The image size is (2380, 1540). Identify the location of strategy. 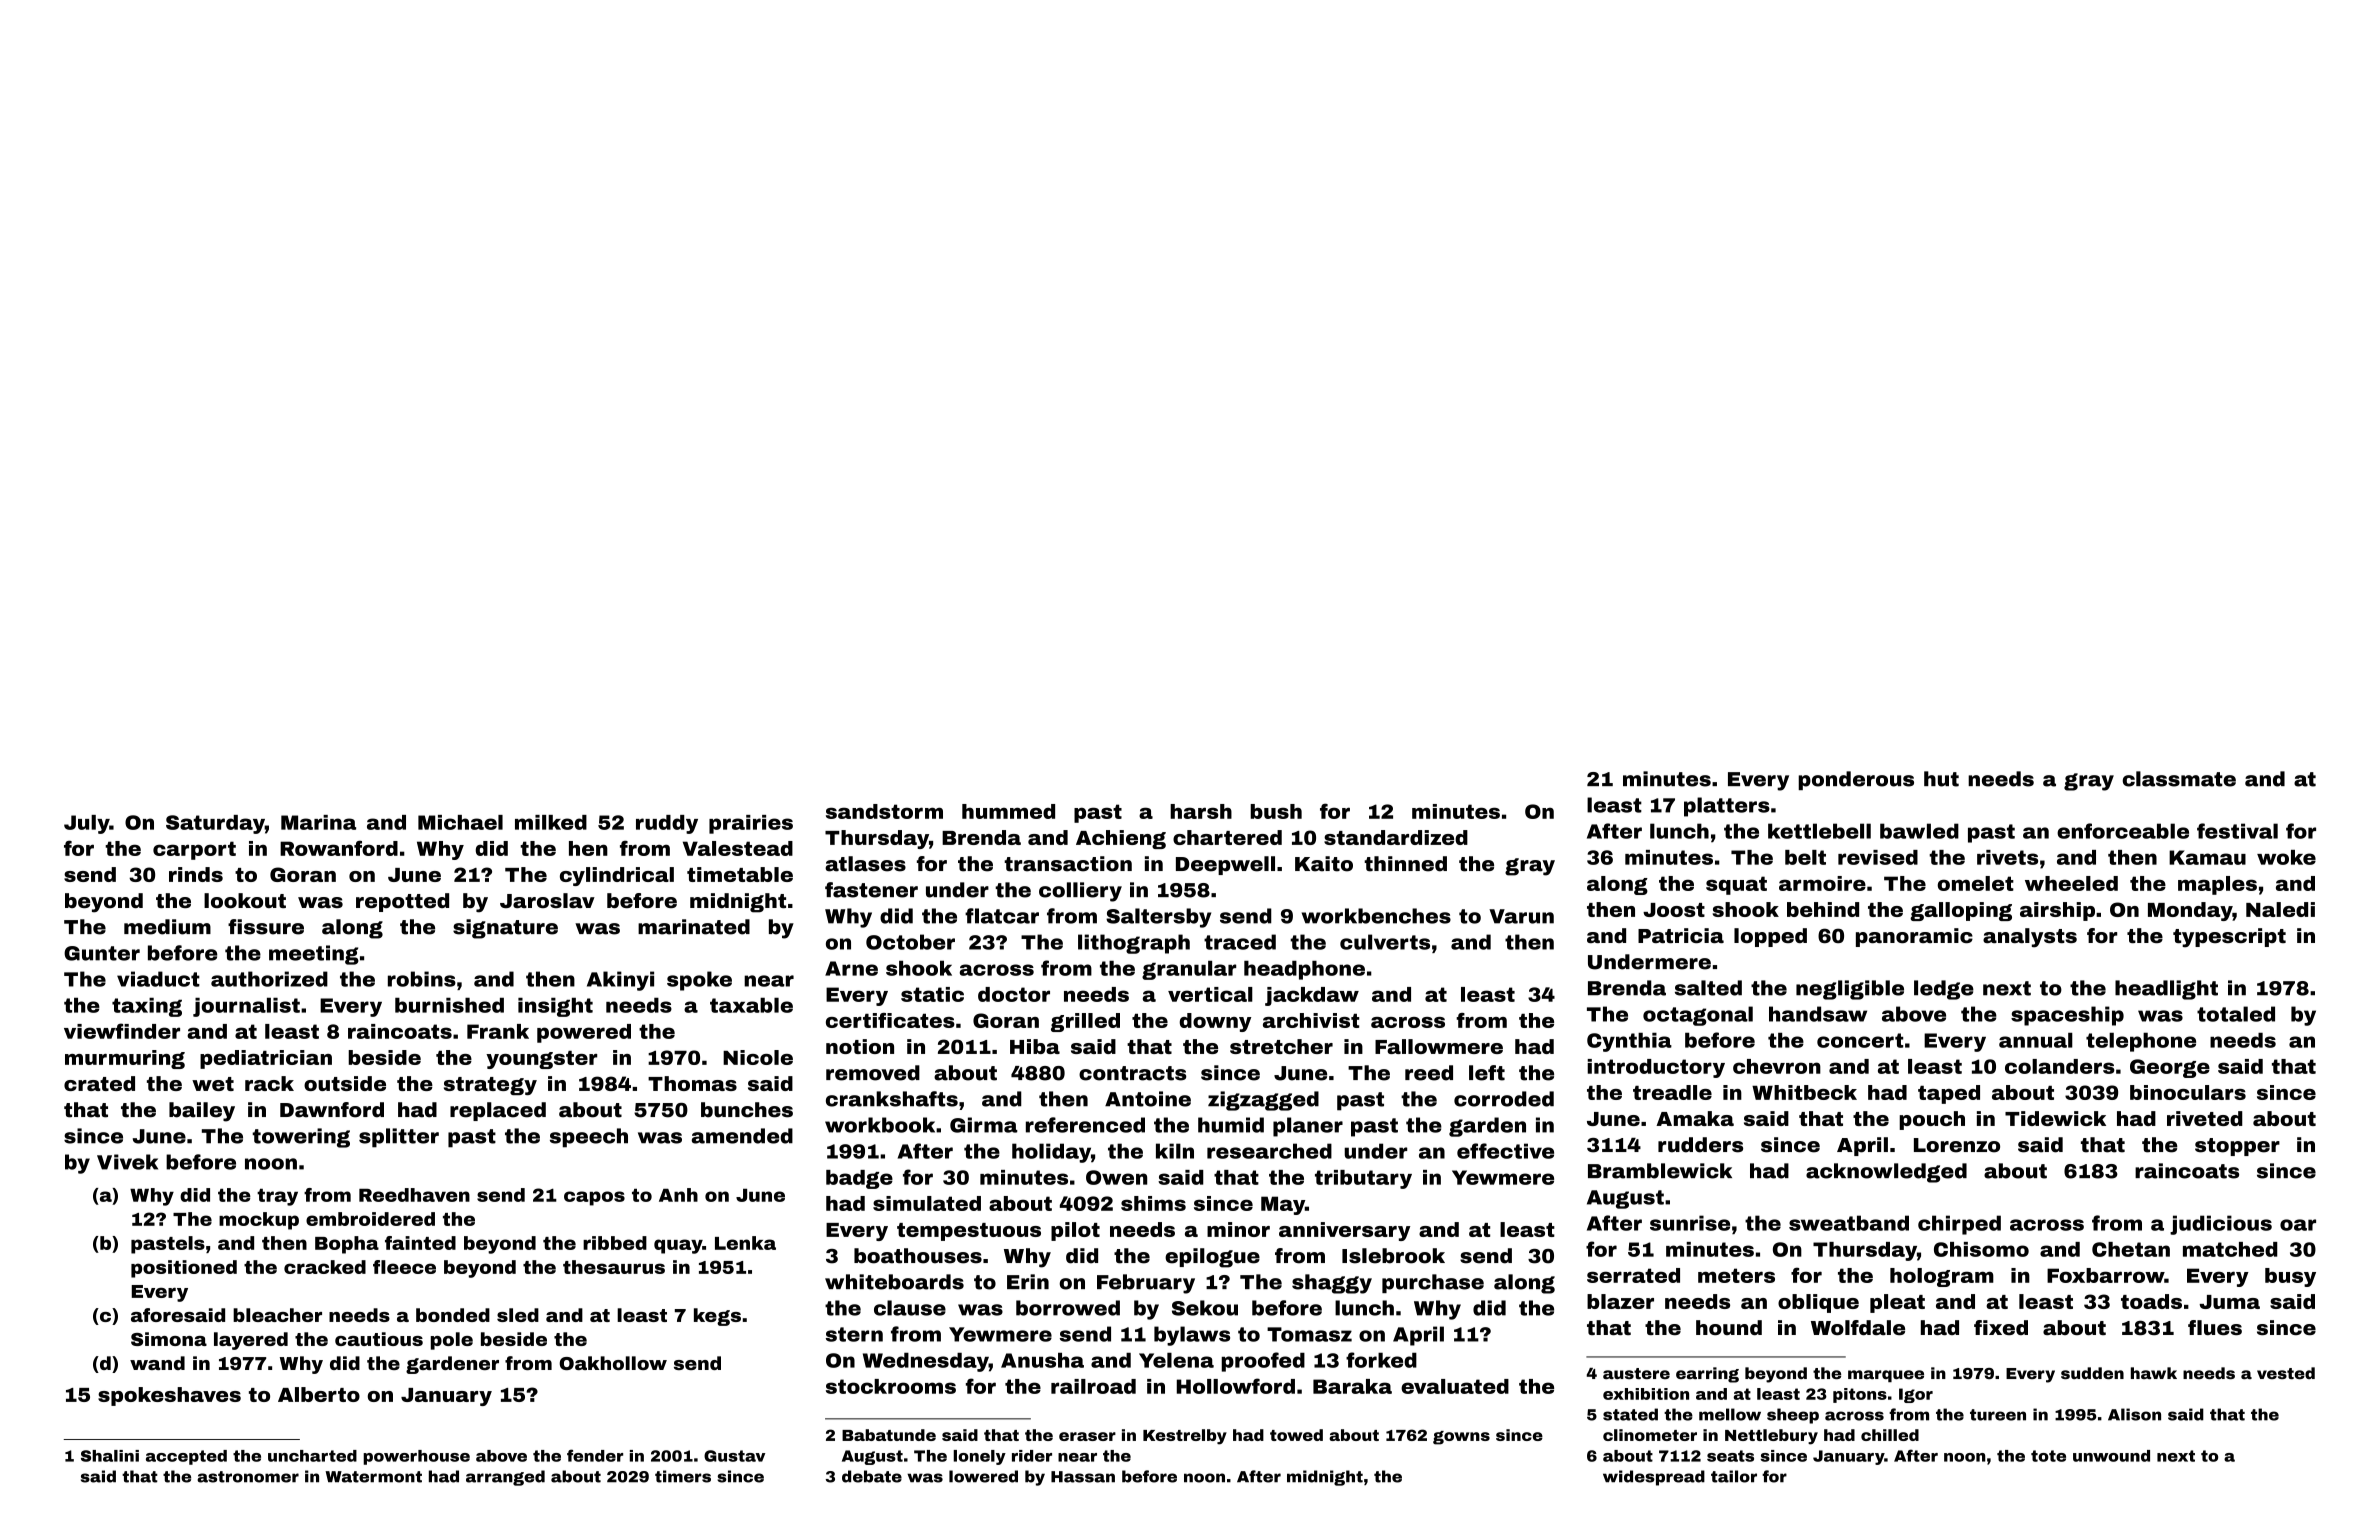
(490, 1086).
